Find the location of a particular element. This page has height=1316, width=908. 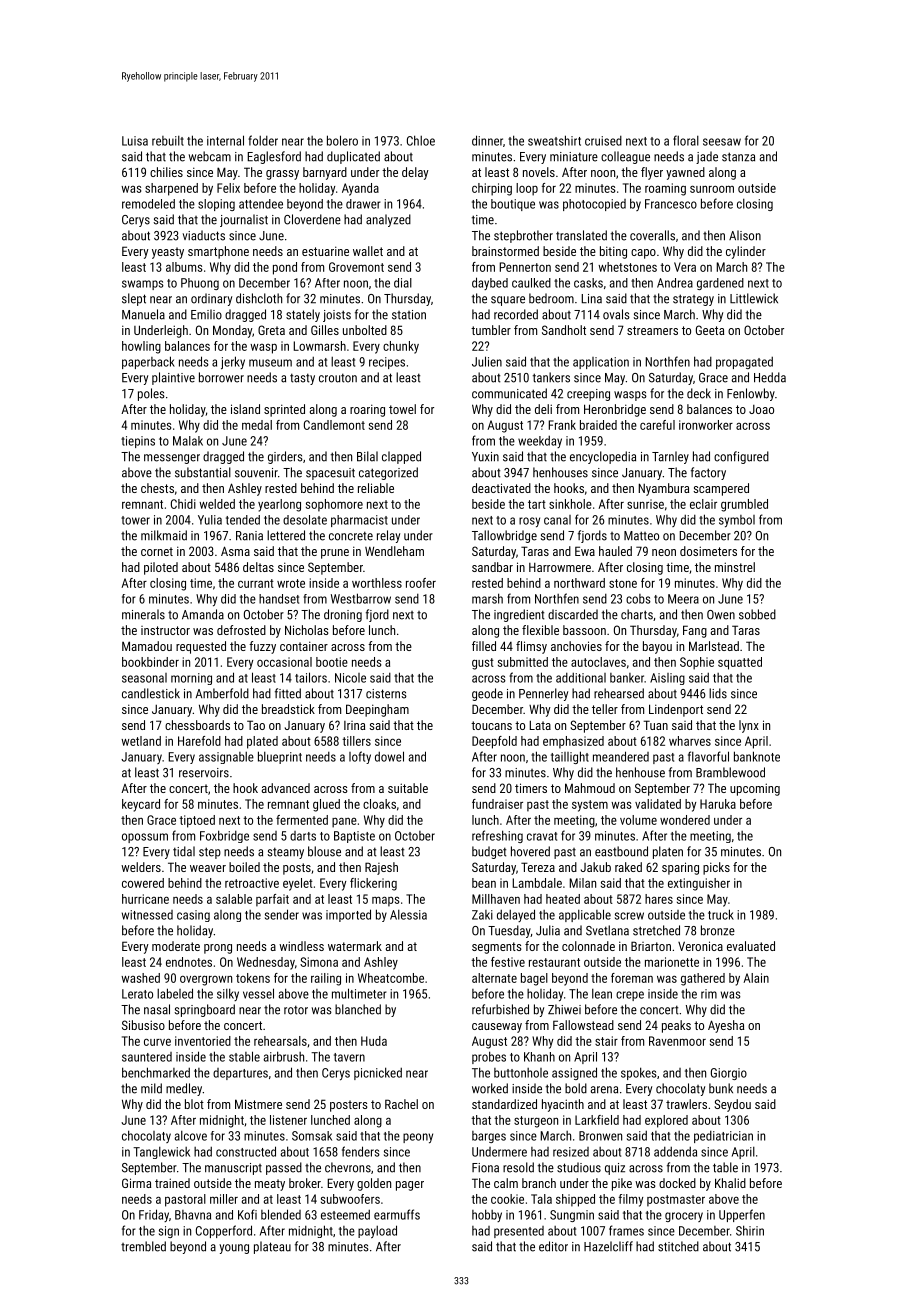

grumbled is located at coordinates (744, 505).
